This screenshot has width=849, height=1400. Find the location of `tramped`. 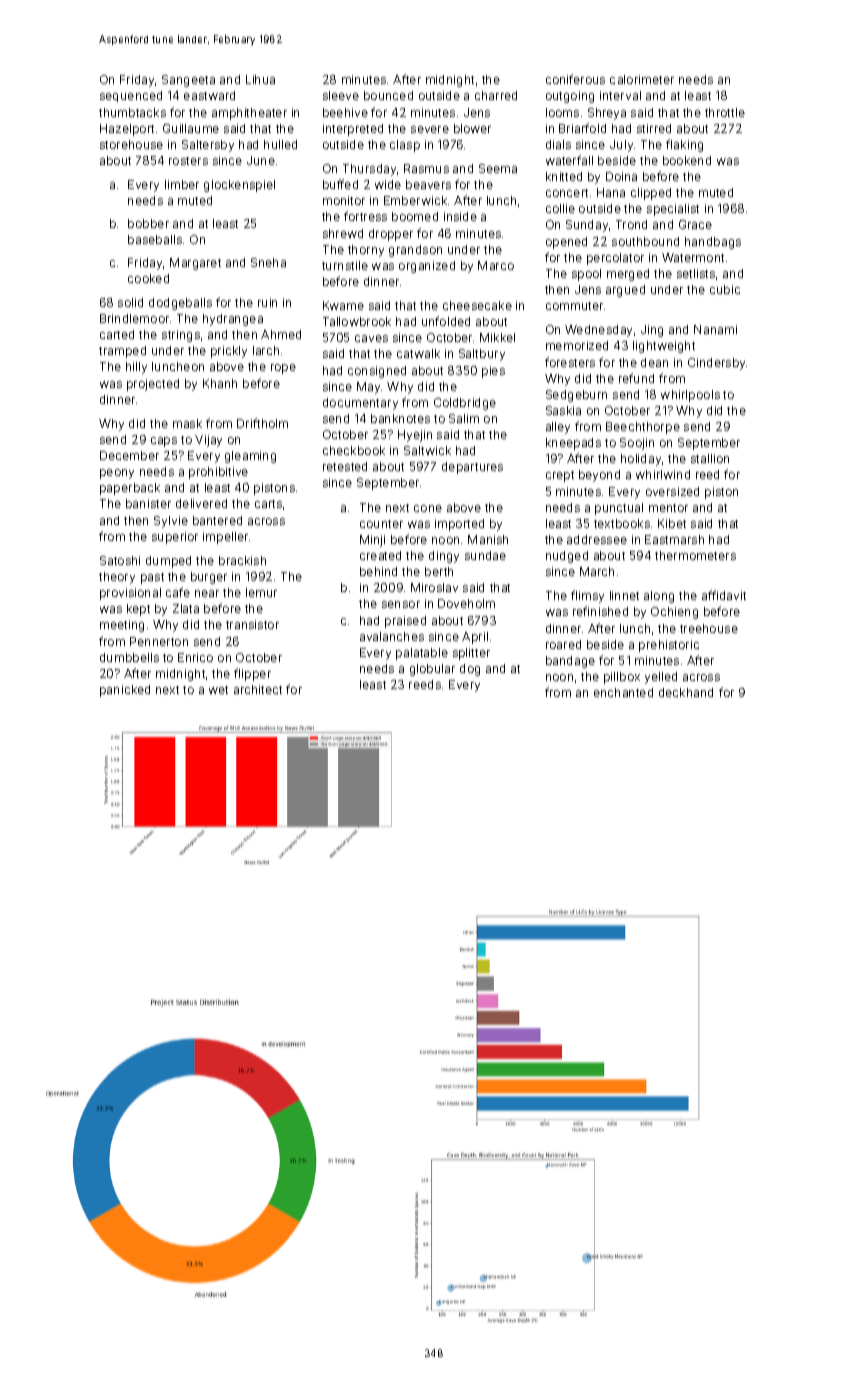

tramped is located at coordinates (122, 352).
